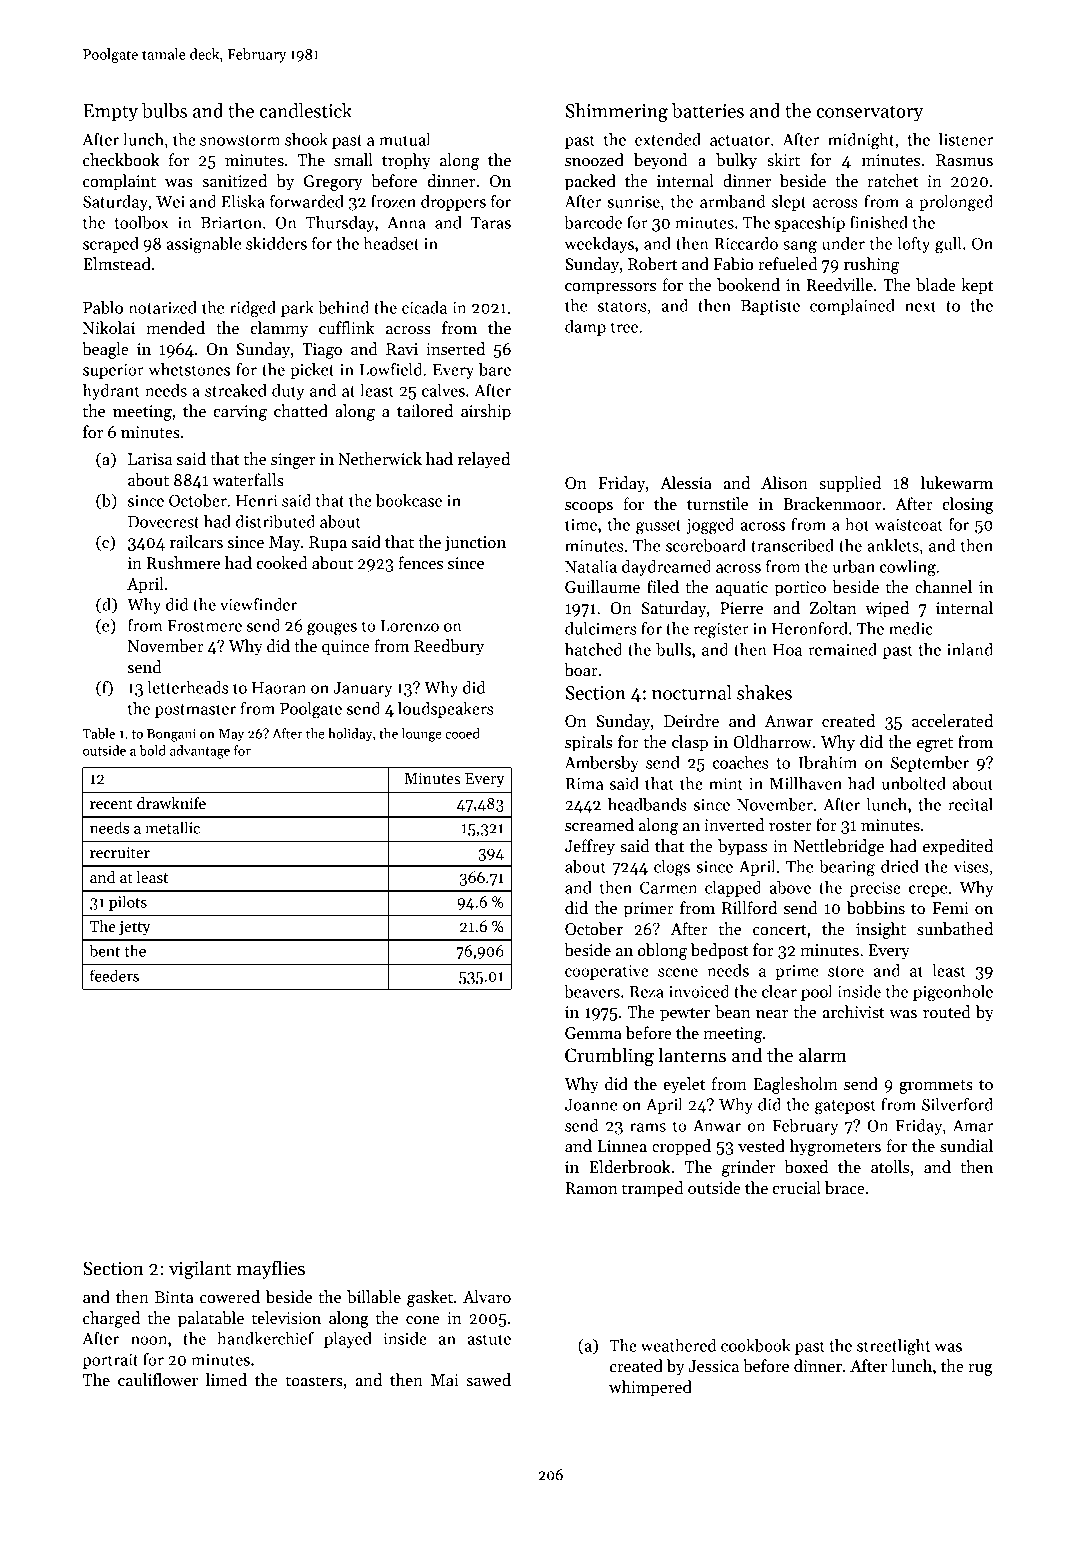  I want to click on lounge, so click(421, 735).
